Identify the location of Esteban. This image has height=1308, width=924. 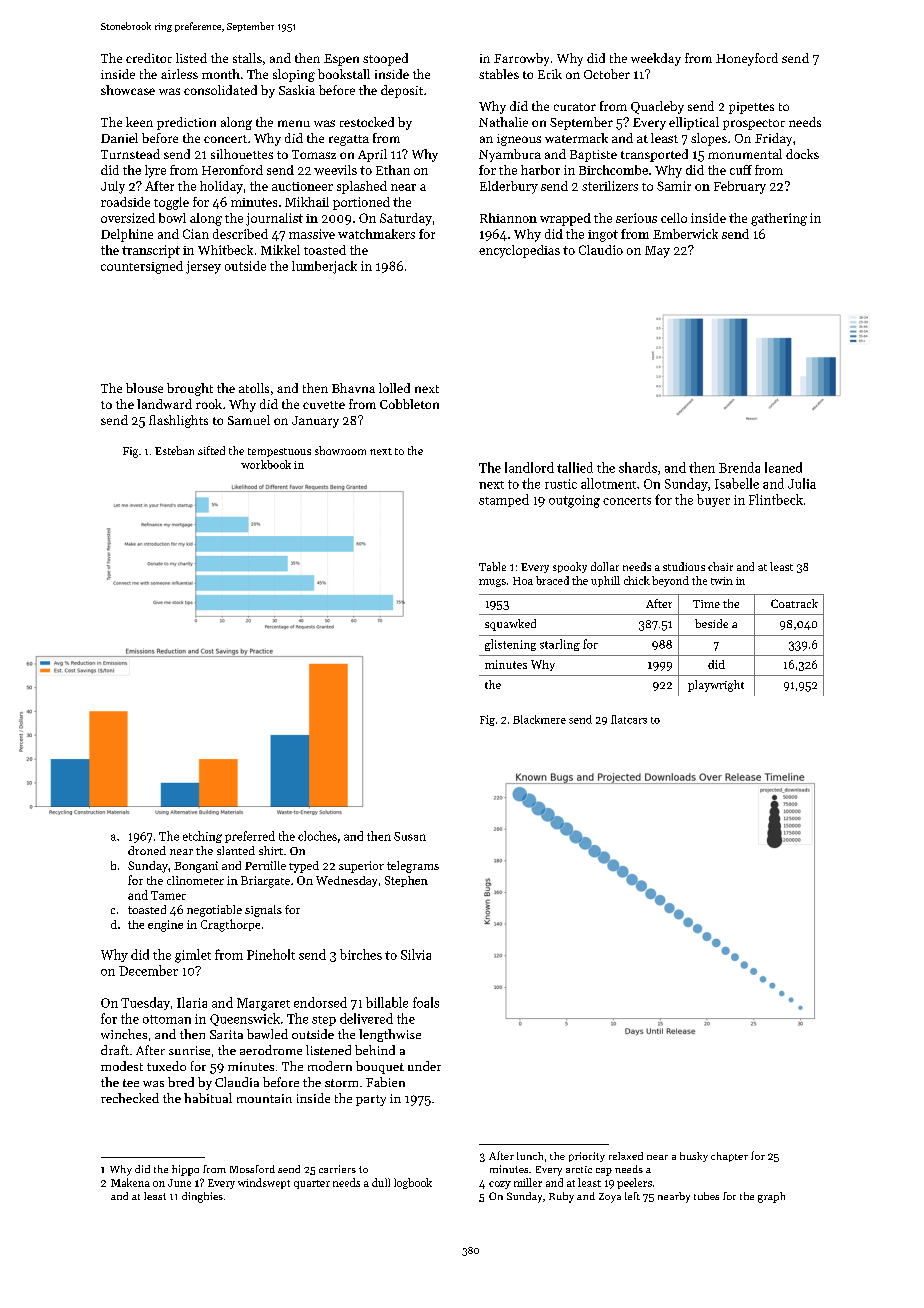
(174, 450).
